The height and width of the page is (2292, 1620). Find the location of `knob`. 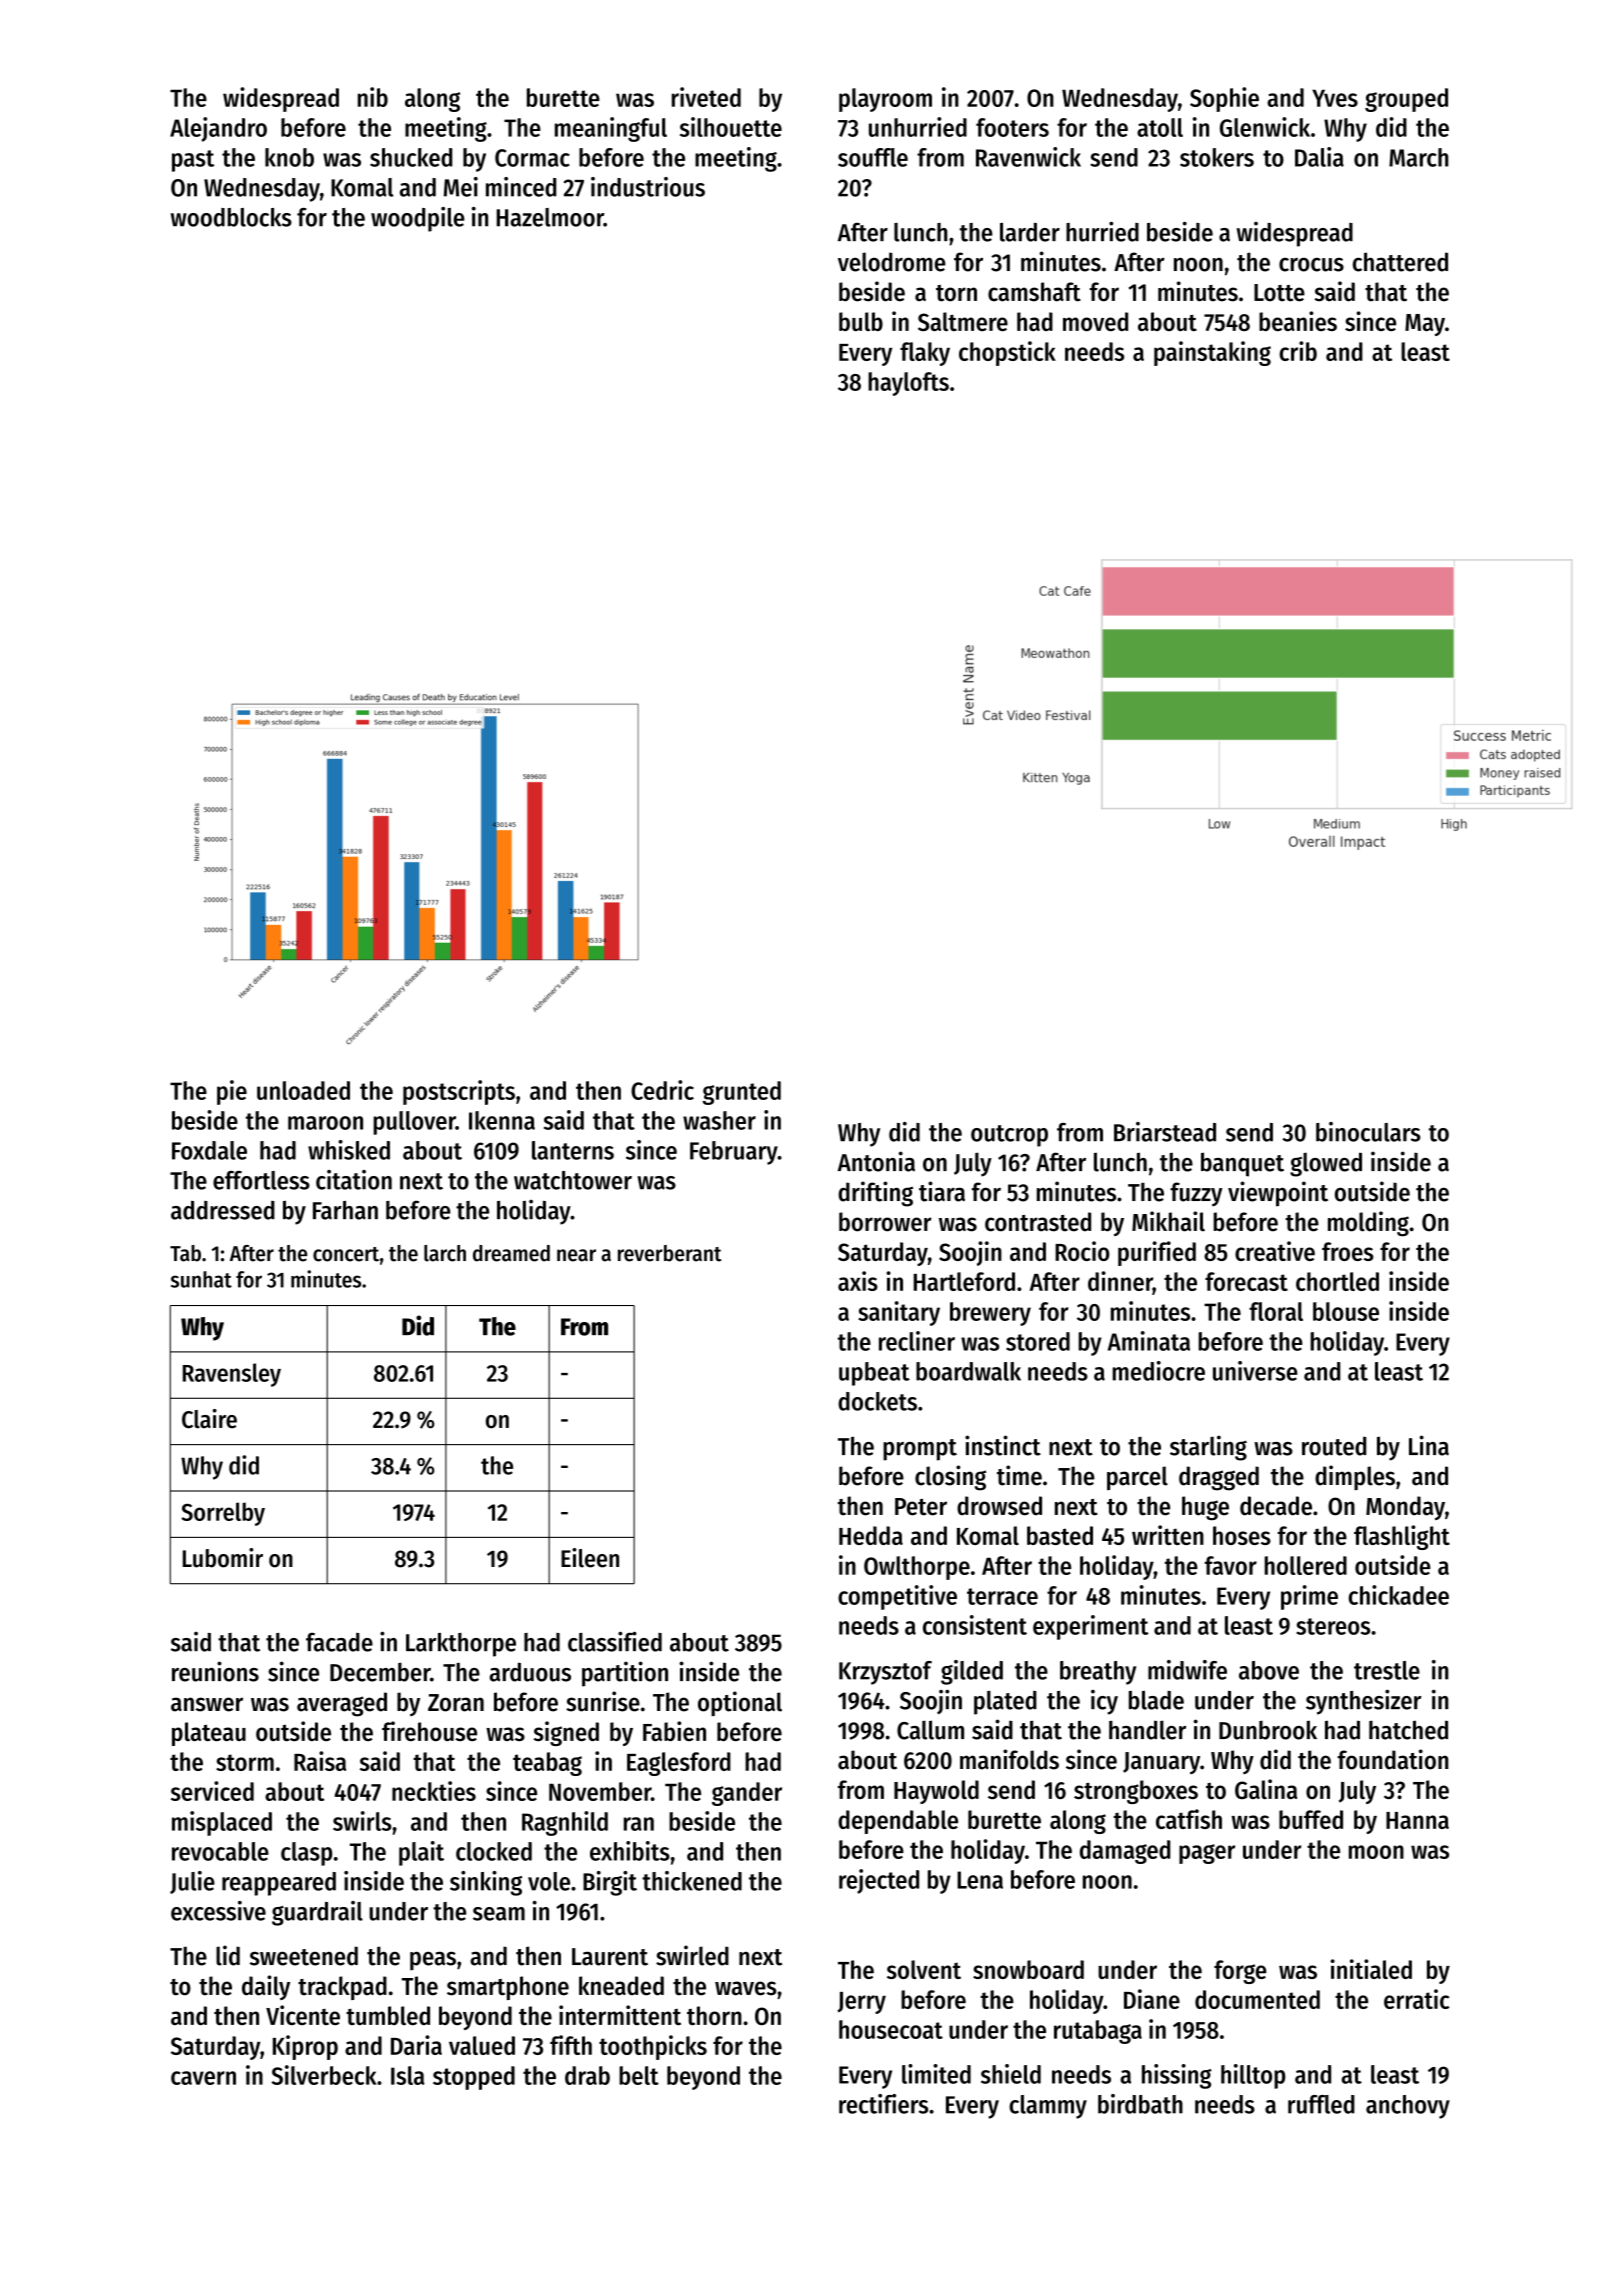

knob is located at coordinates (289, 157).
